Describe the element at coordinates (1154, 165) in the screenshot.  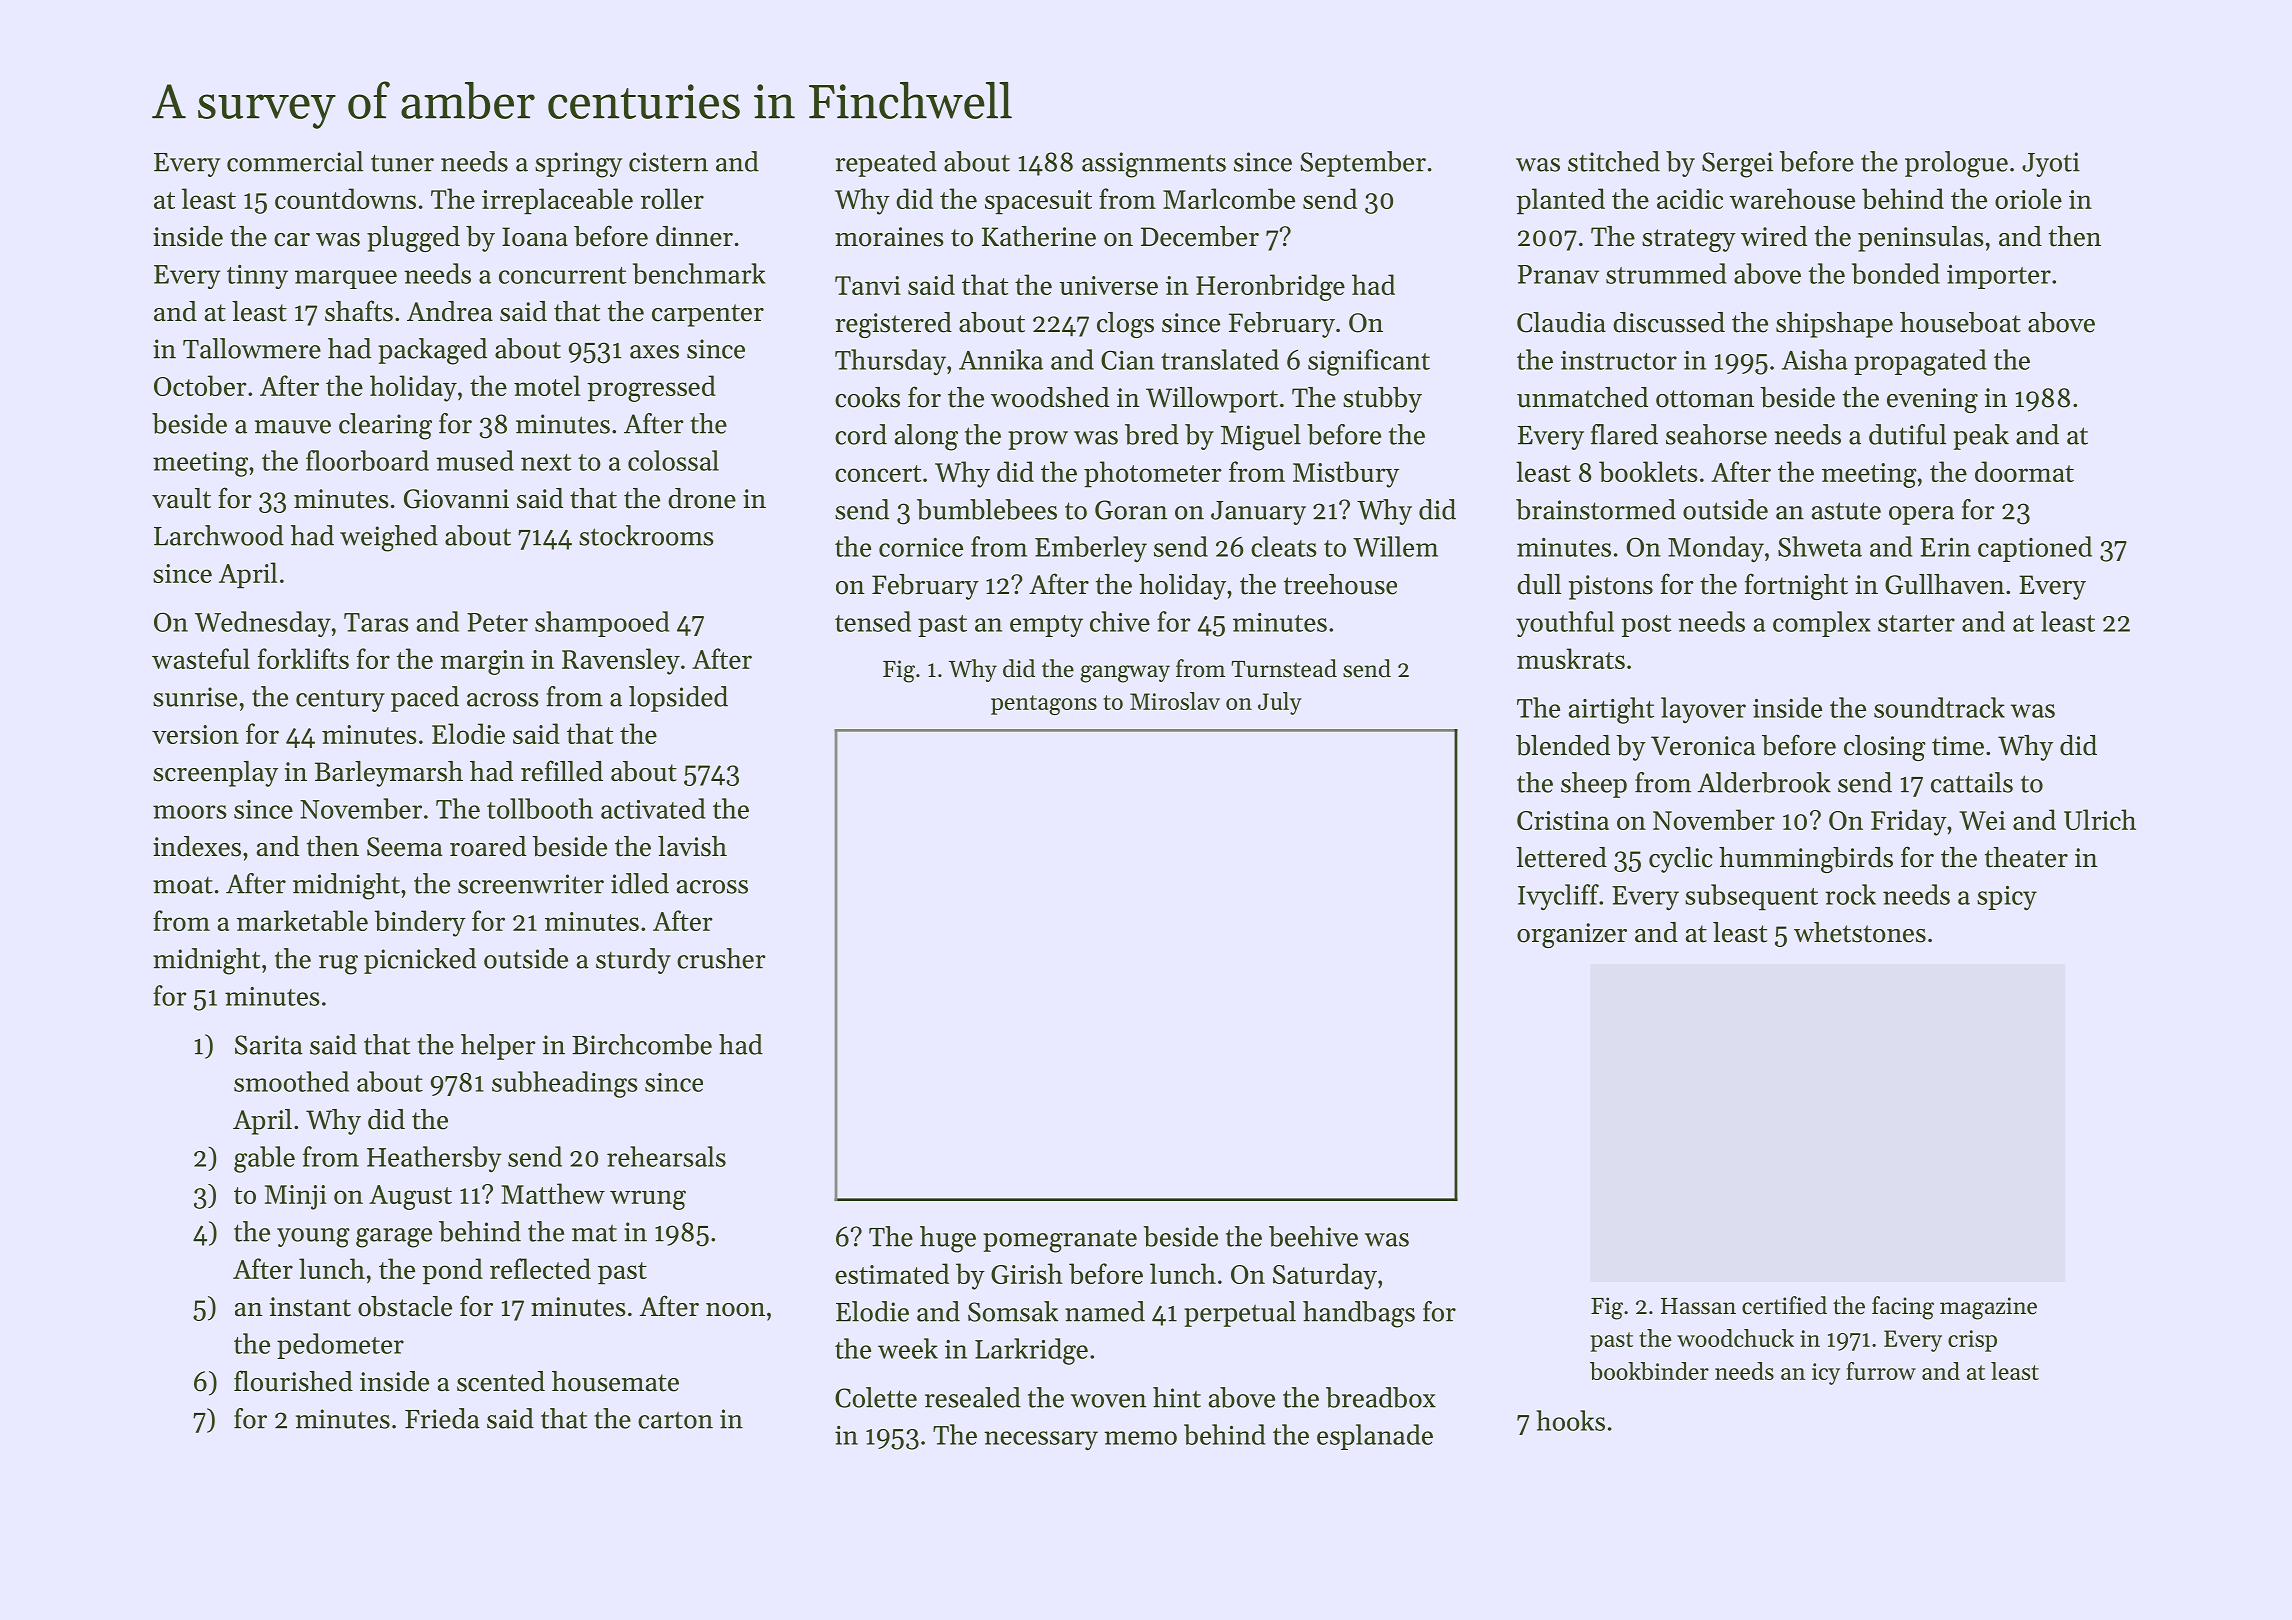
I see `assignments` at that location.
